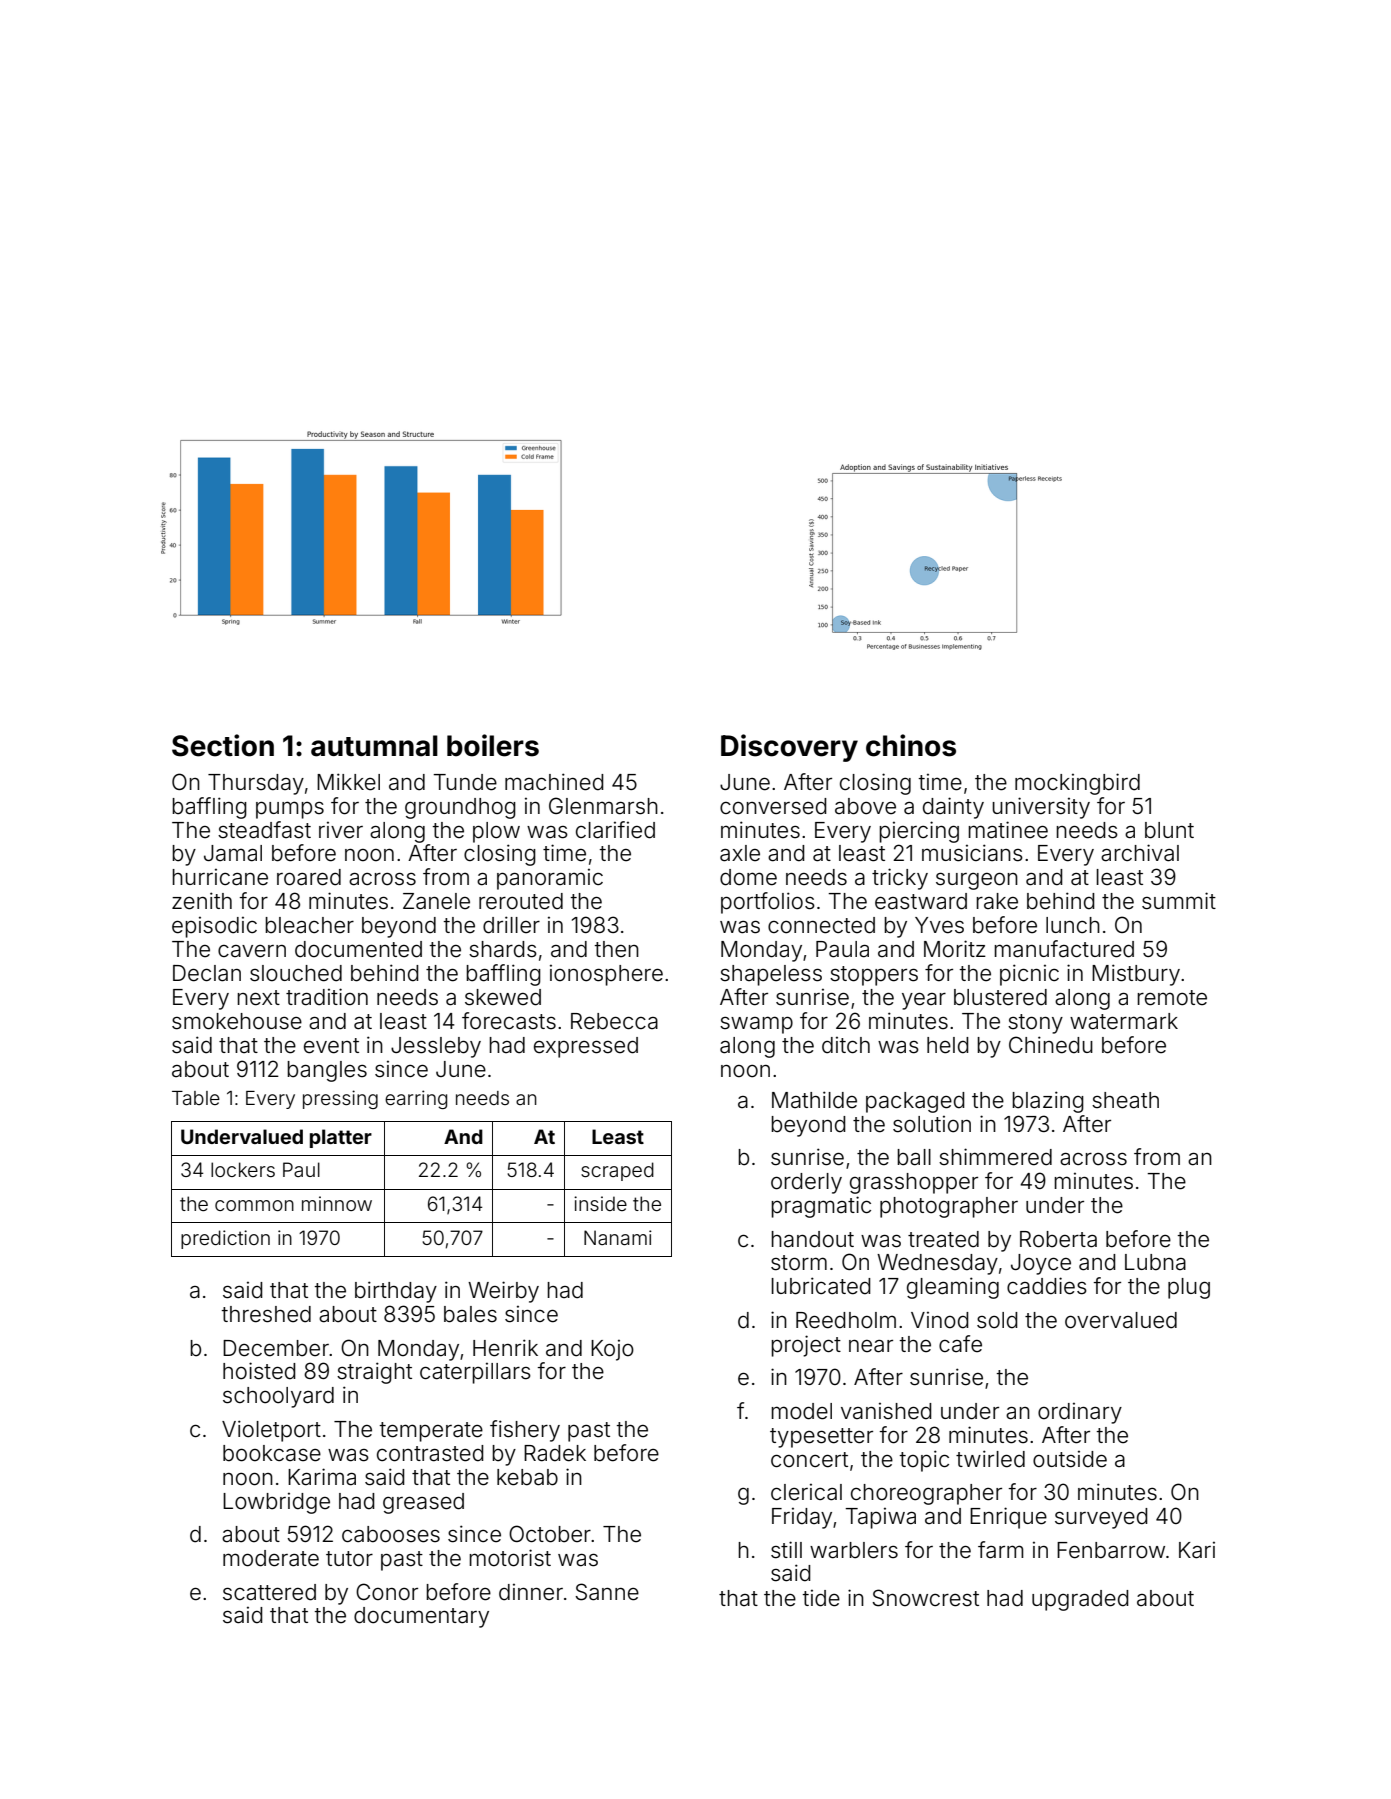 This document has height=1799, width=1391. Describe the element at coordinates (421, 1617) in the document. I see `documentary` at that location.
